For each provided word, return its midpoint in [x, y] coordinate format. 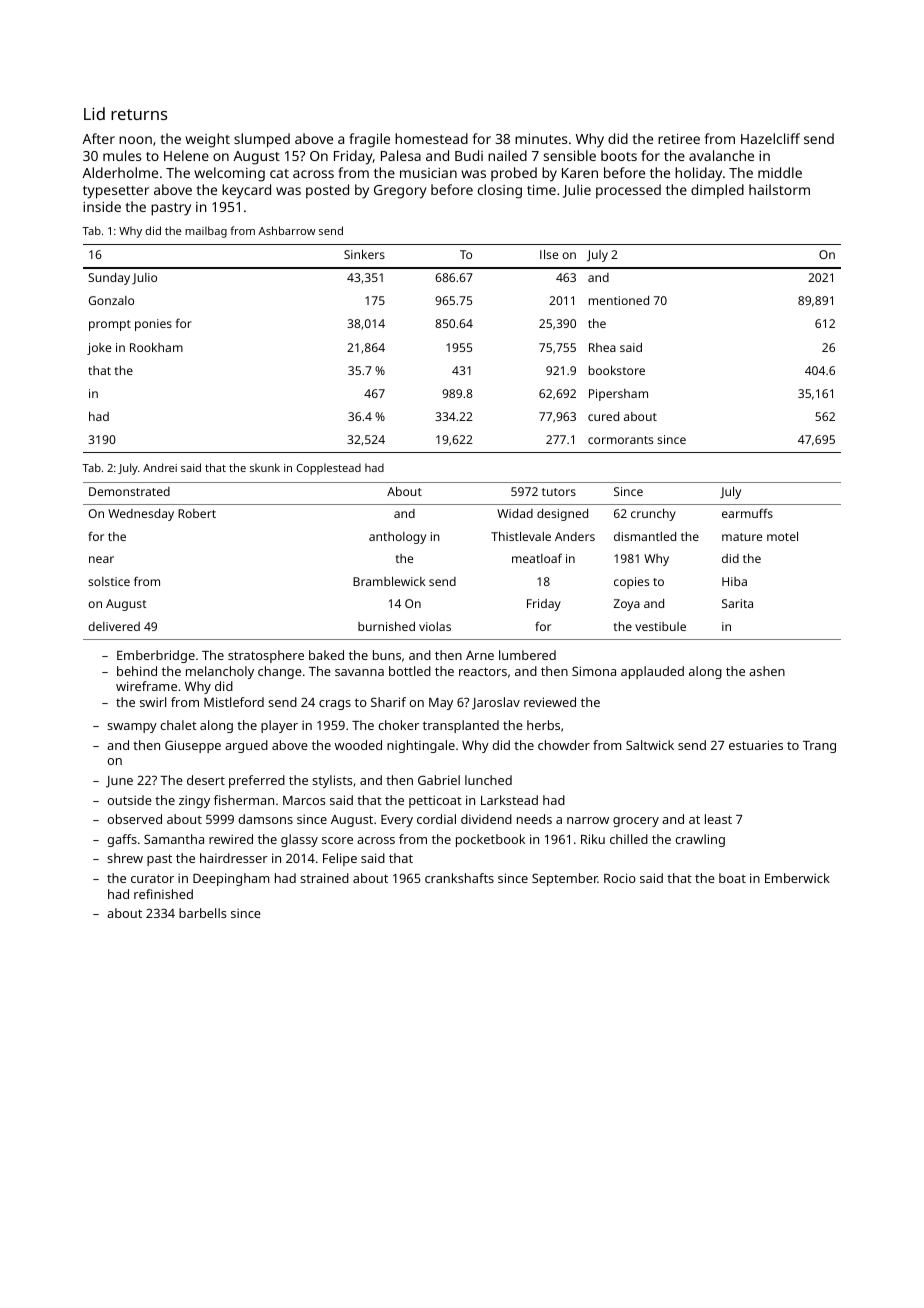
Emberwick [797, 878]
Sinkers [364, 254]
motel [782, 536]
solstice [109, 581]
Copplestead [328, 469]
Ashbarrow [287, 230]
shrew [125, 858]
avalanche [721, 155]
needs [534, 819]
